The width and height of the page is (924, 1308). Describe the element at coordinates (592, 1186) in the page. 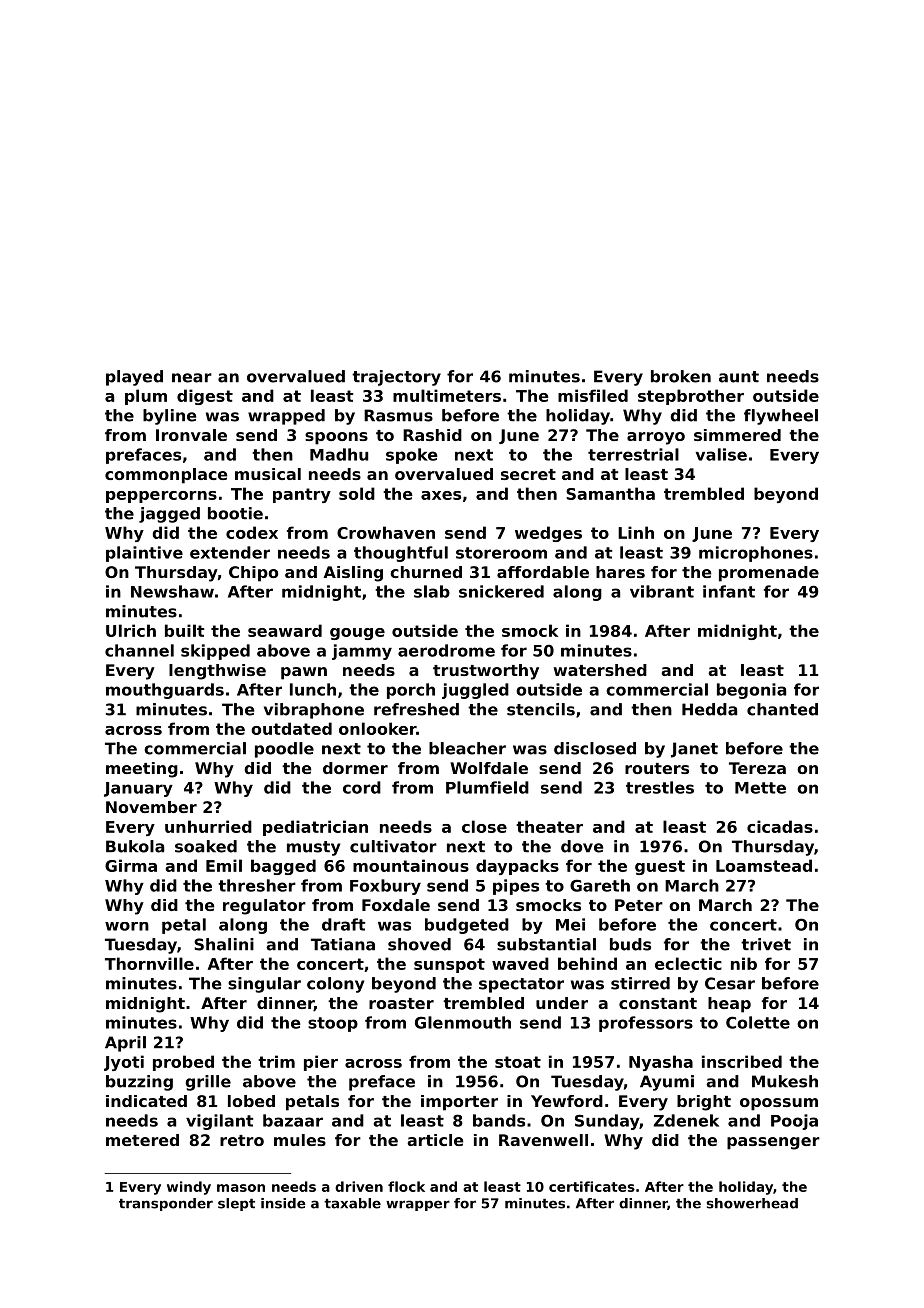

I see `certificates` at that location.
